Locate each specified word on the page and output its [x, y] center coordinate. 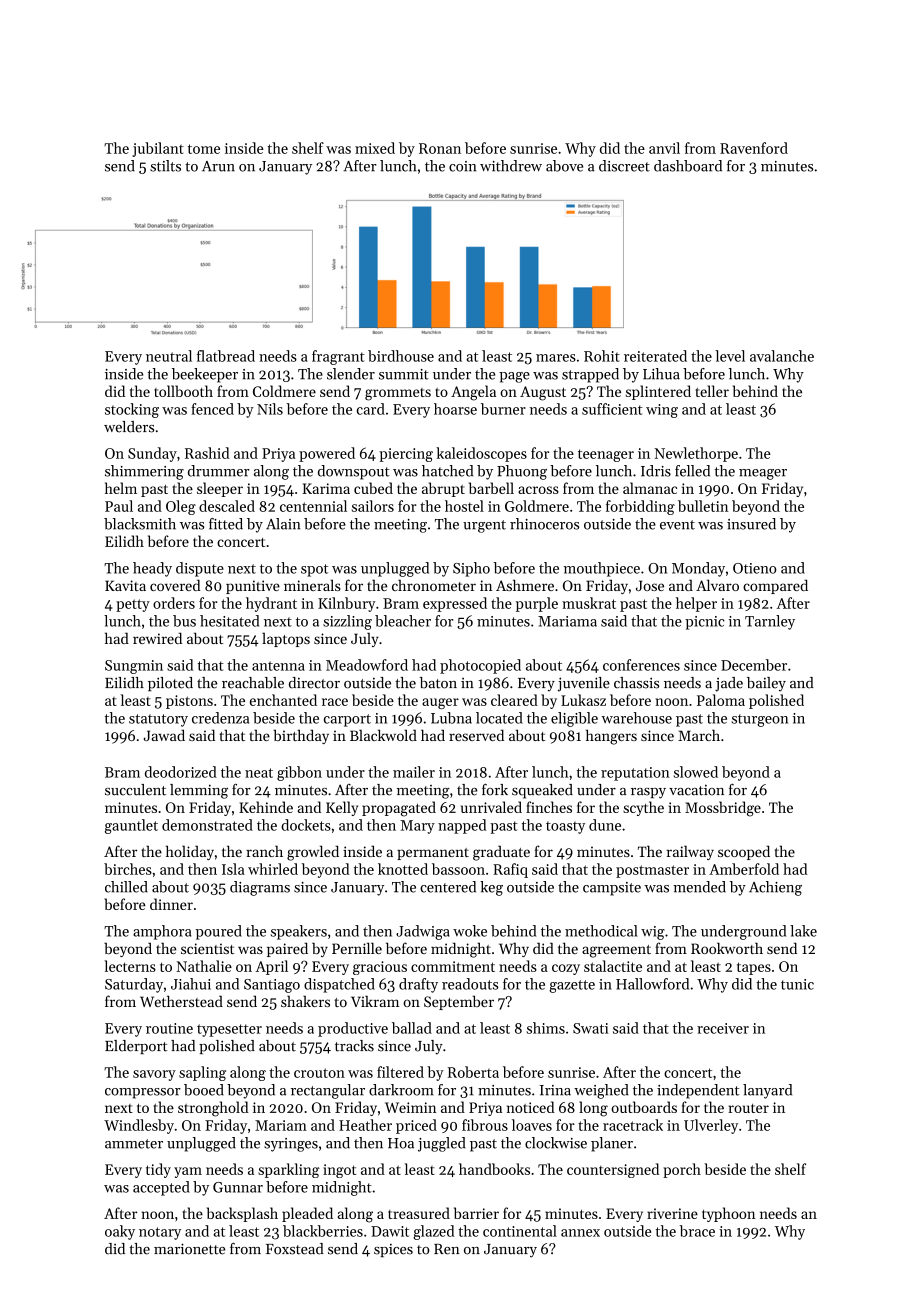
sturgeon [760, 720]
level [730, 356]
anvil [664, 148]
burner [503, 409]
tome [204, 149]
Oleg [181, 507]
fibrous [485, 1125]
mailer [414, 772]
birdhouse [401, 356]
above [564, 166]
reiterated [655, 356]
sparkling [289, 1170]
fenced [212, 409]
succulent [135, 790]
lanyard [767, 1091]
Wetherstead [181, 1001]
